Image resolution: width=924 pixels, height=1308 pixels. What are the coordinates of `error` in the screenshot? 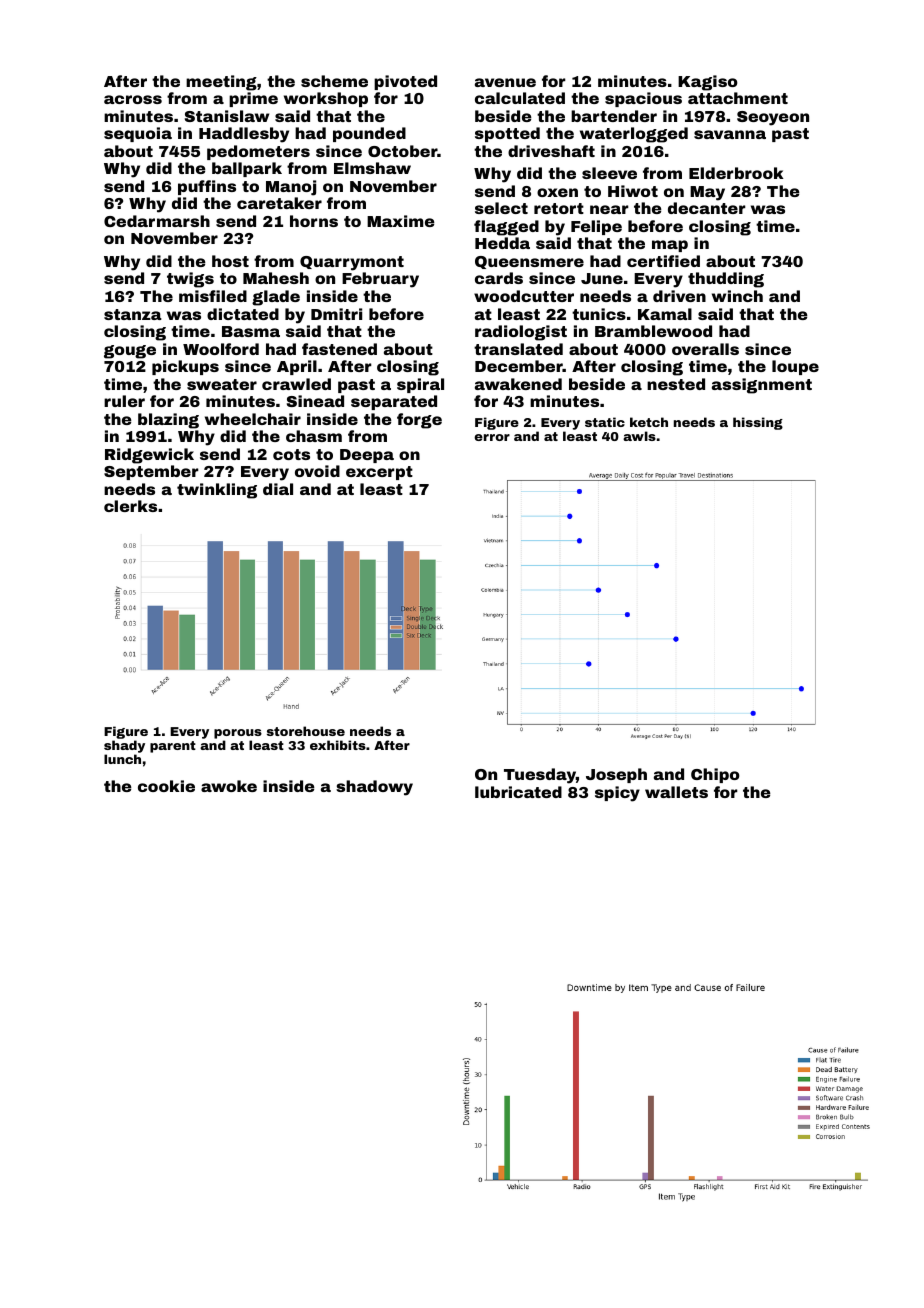 It's located at (492, 437).
